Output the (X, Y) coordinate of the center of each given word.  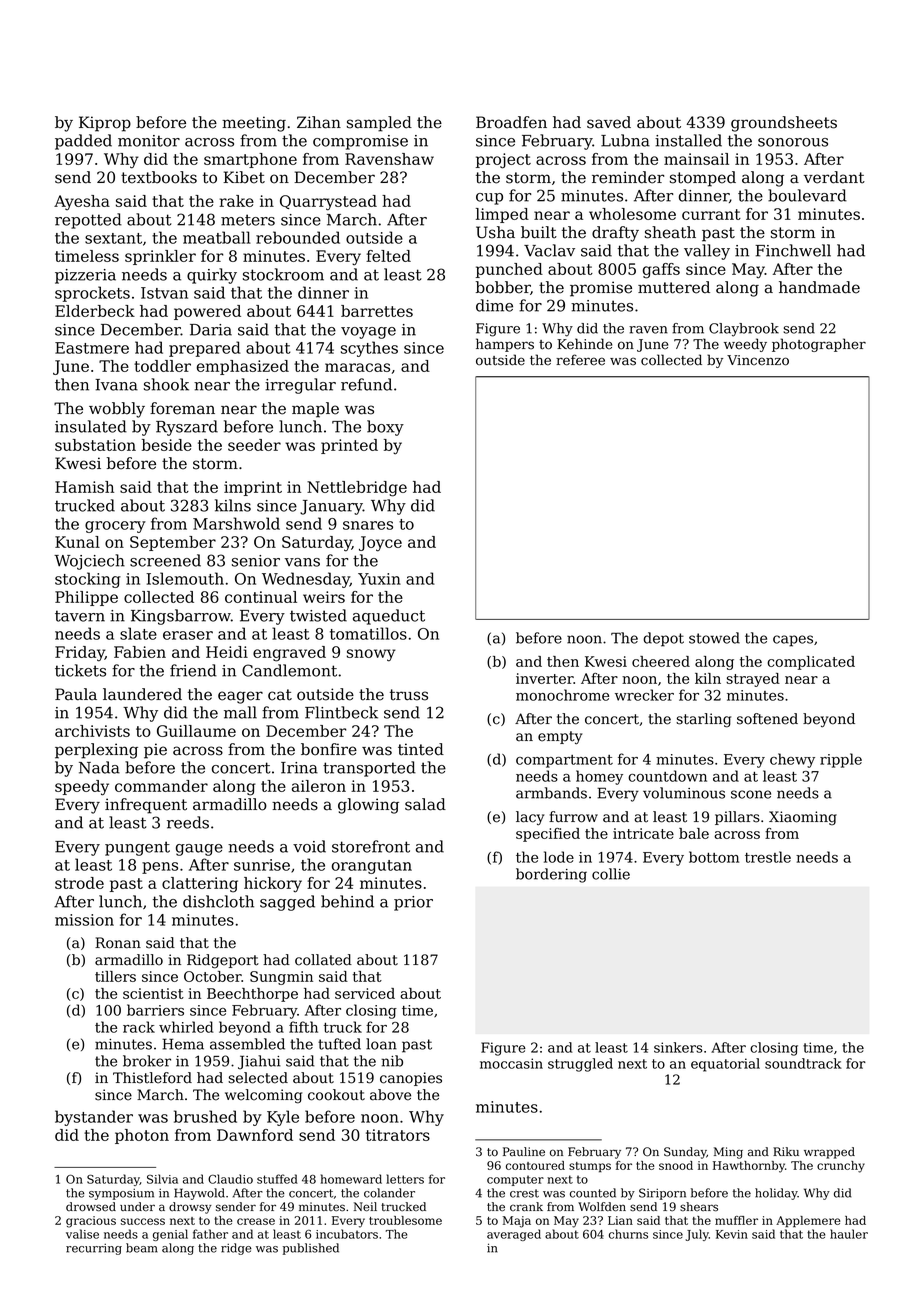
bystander (94, 1118)
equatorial (725, 1065)
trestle (768, 857)
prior (413, 903)
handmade (819, 287)
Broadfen (511, 122)
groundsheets (784, 124)
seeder (254, 445)
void (309, 846)
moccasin (511, 1063)
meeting (254, 124)
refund (366, 384)
